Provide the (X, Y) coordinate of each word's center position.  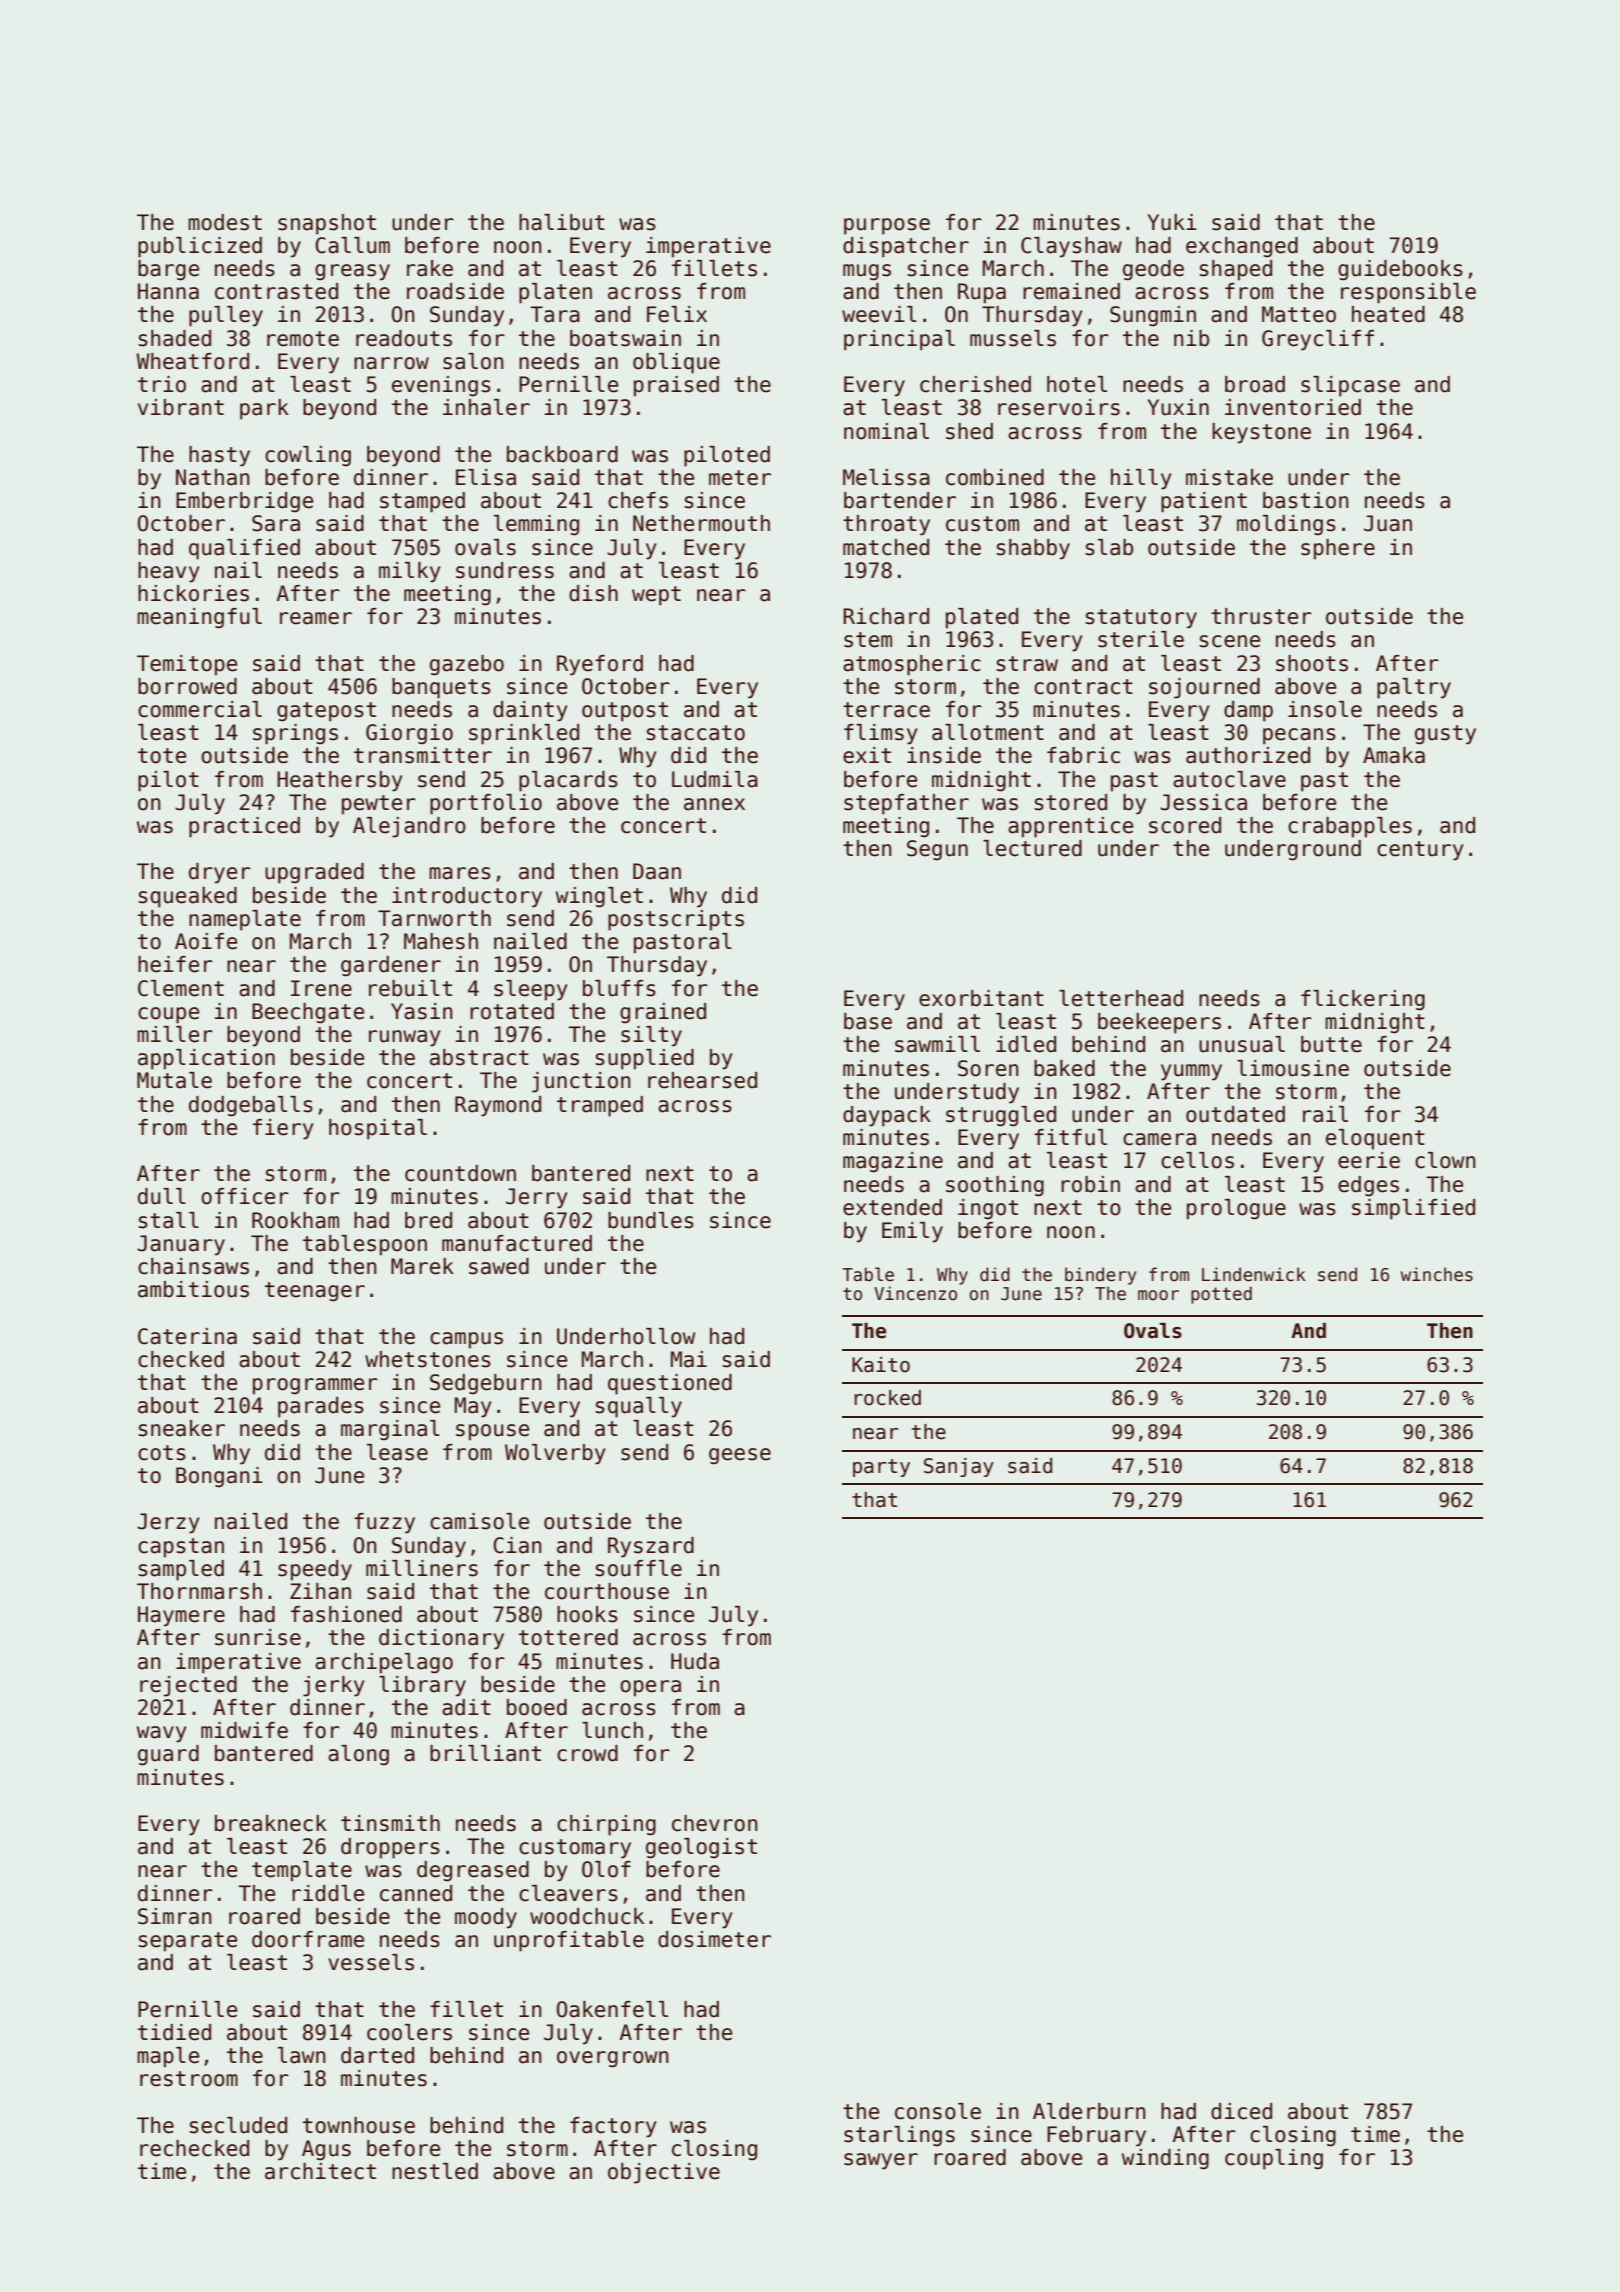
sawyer (881, 2161)
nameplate (245, 920)
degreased (473, 1871)
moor (1158, 1295)
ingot (988, 1209)
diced (1241, 2111)
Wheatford (192, 361)
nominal (886, 431)
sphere (1338, 549)
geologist (701, 1848)
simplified (1413, 1209)
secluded (238, 2125)
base (868, 1021)
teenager (315, 1292)
